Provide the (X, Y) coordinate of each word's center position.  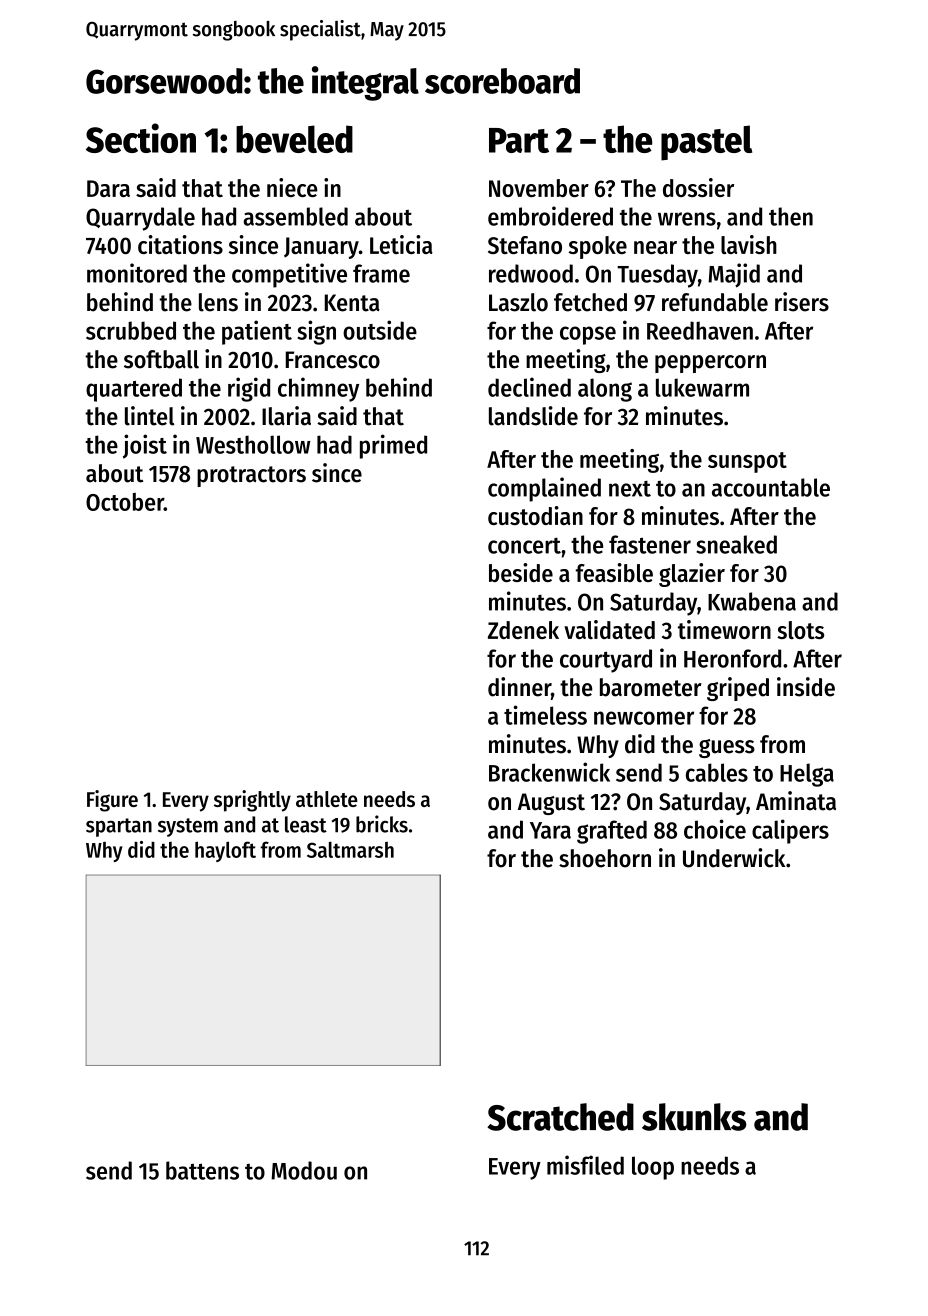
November (539, 188)
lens (218, 302)
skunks (694, 1117)
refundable (715, 302)
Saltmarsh (350, 850)
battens (202, 1170)
